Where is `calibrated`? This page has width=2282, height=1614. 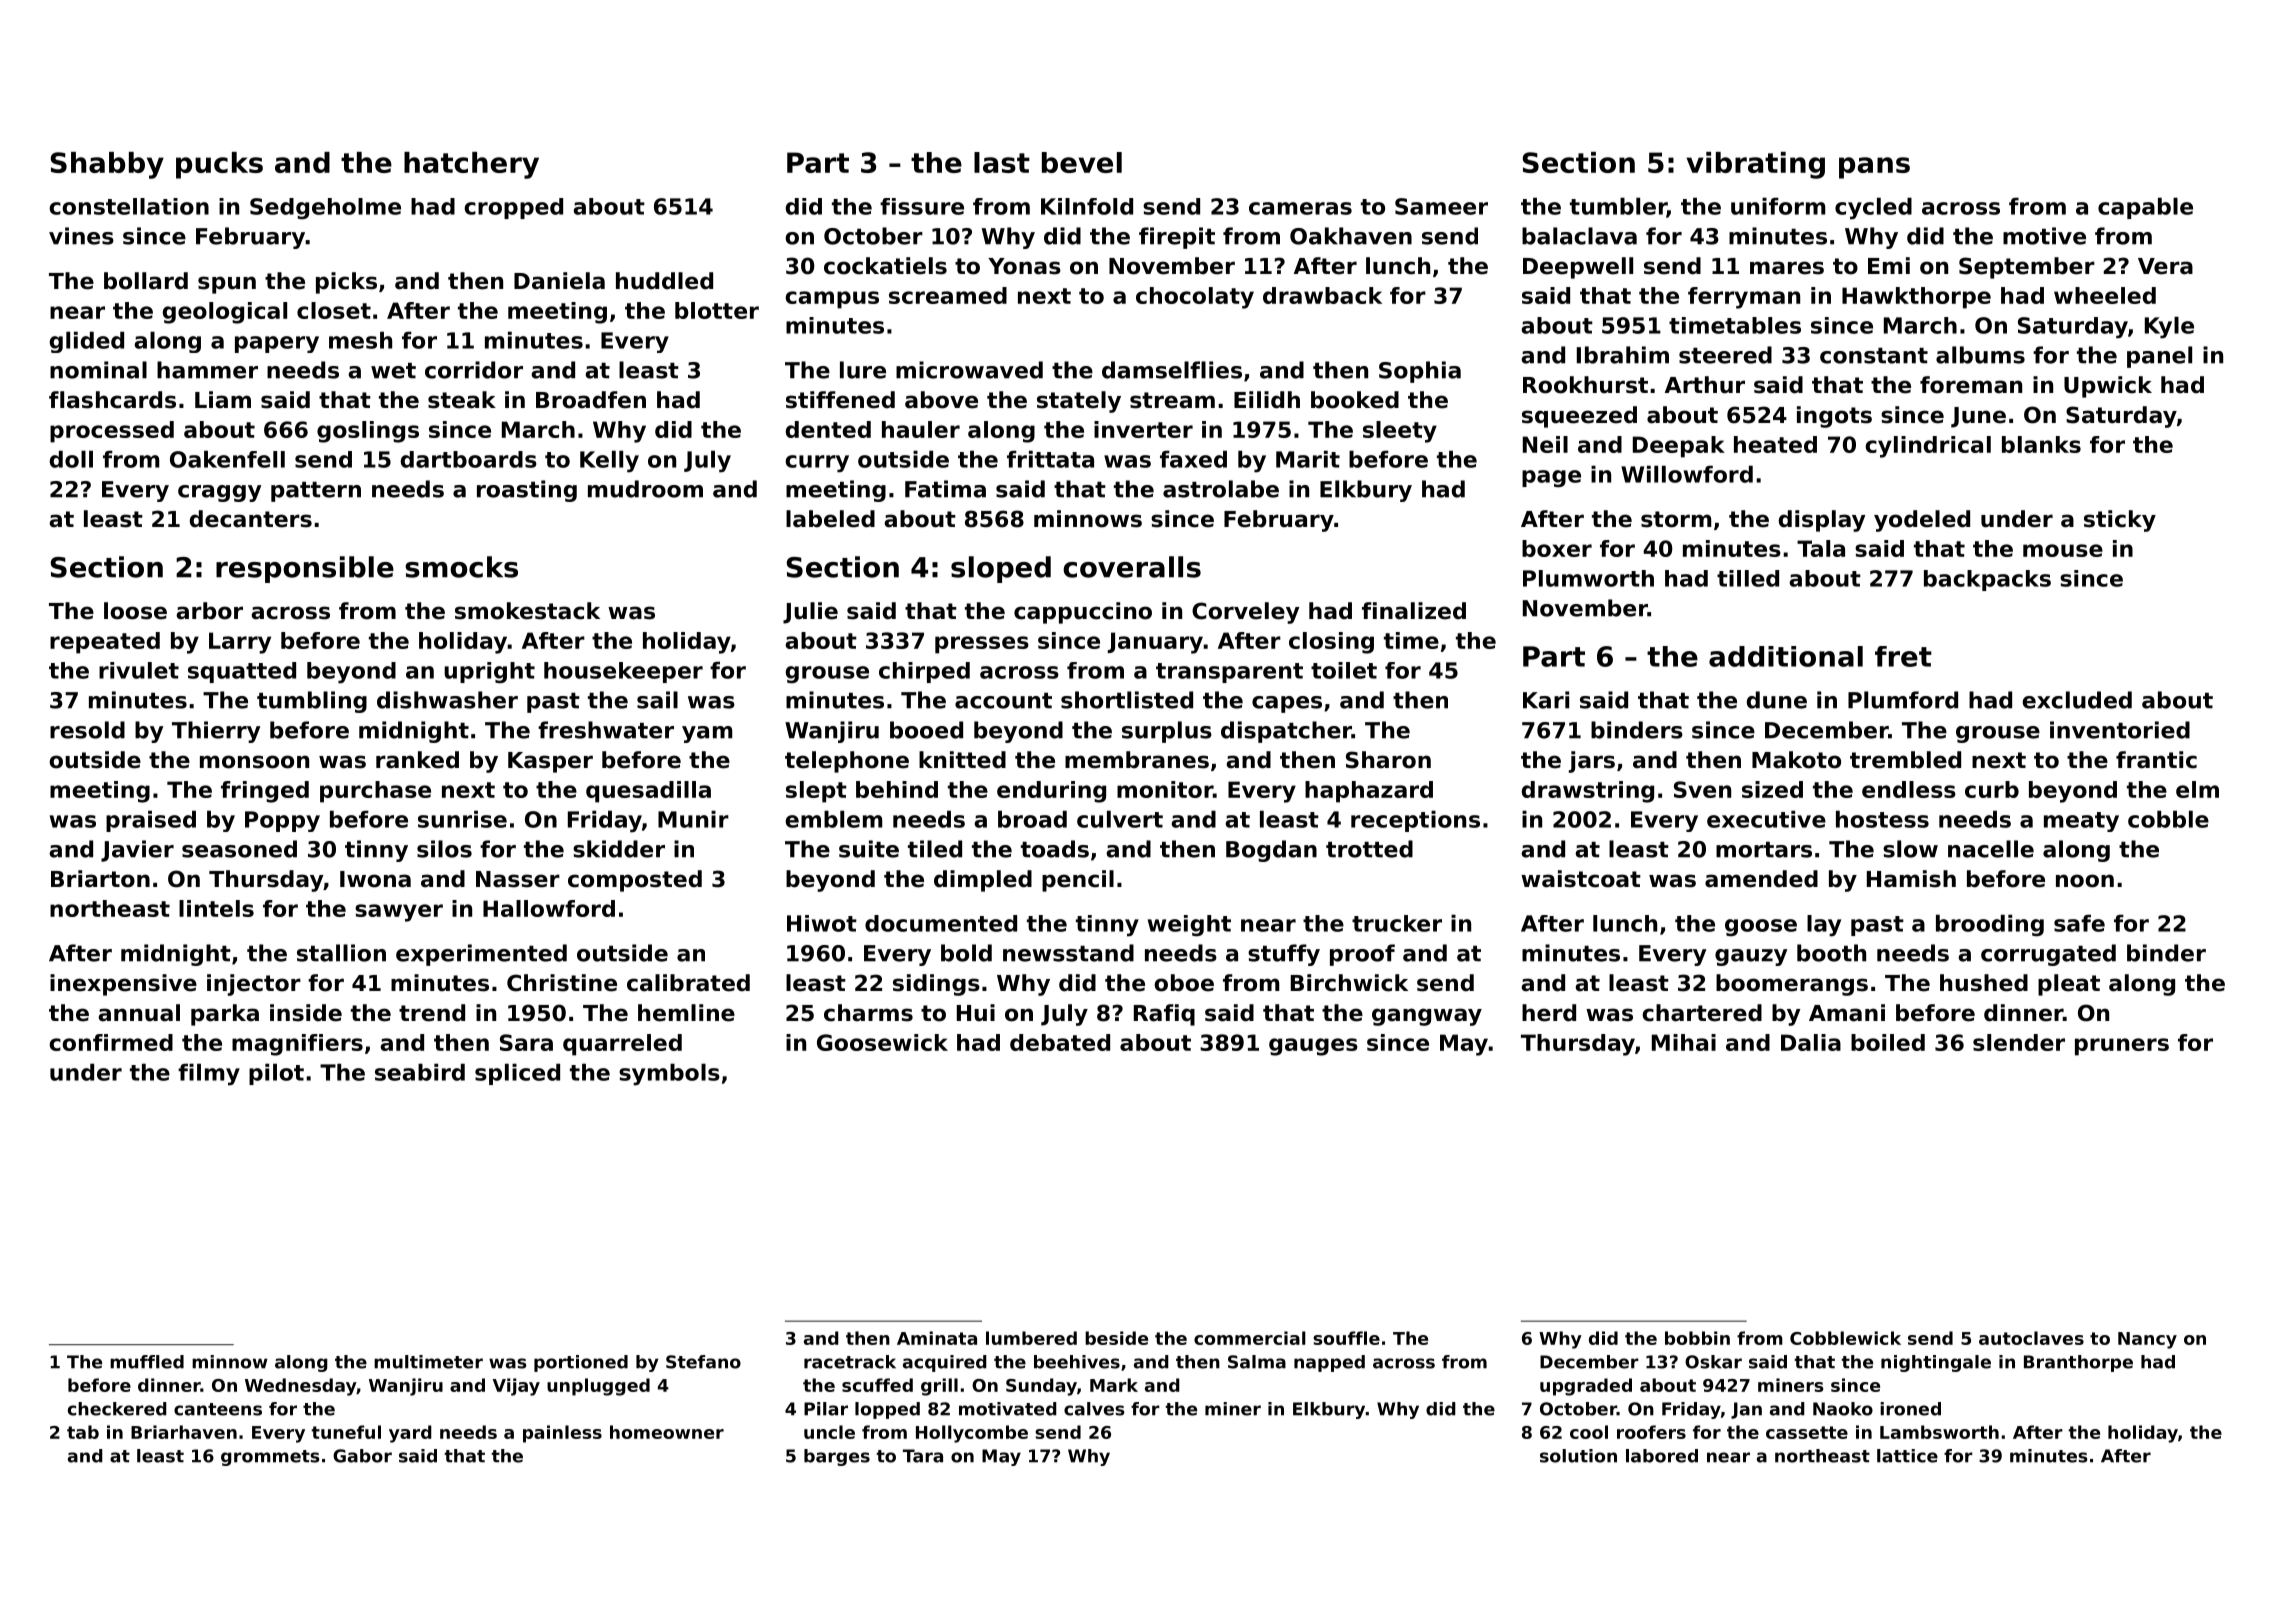 calibrated is located at coordinates (688, 983).
